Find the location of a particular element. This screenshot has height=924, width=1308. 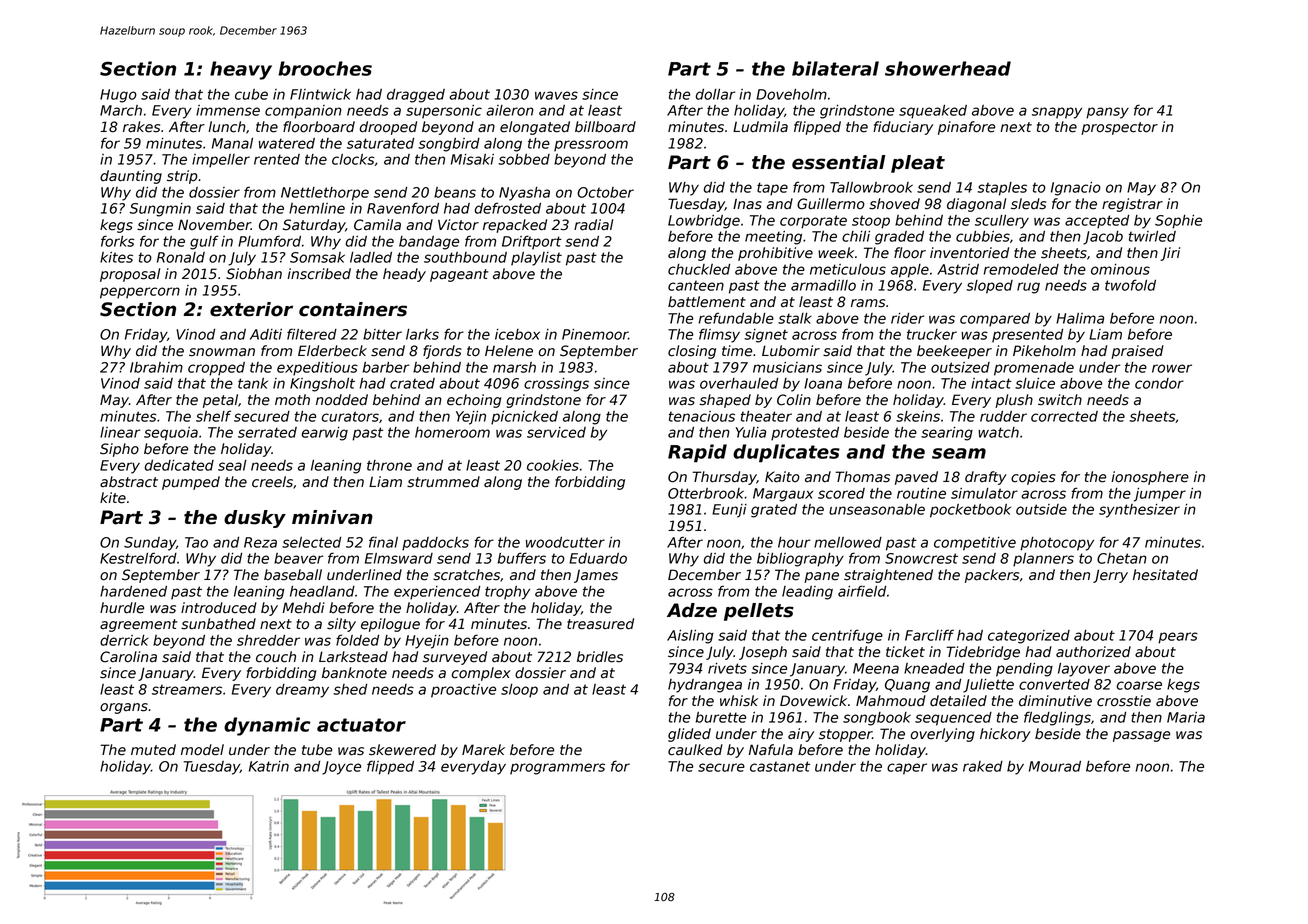

squeaked is located at coordinates (933, 112).
